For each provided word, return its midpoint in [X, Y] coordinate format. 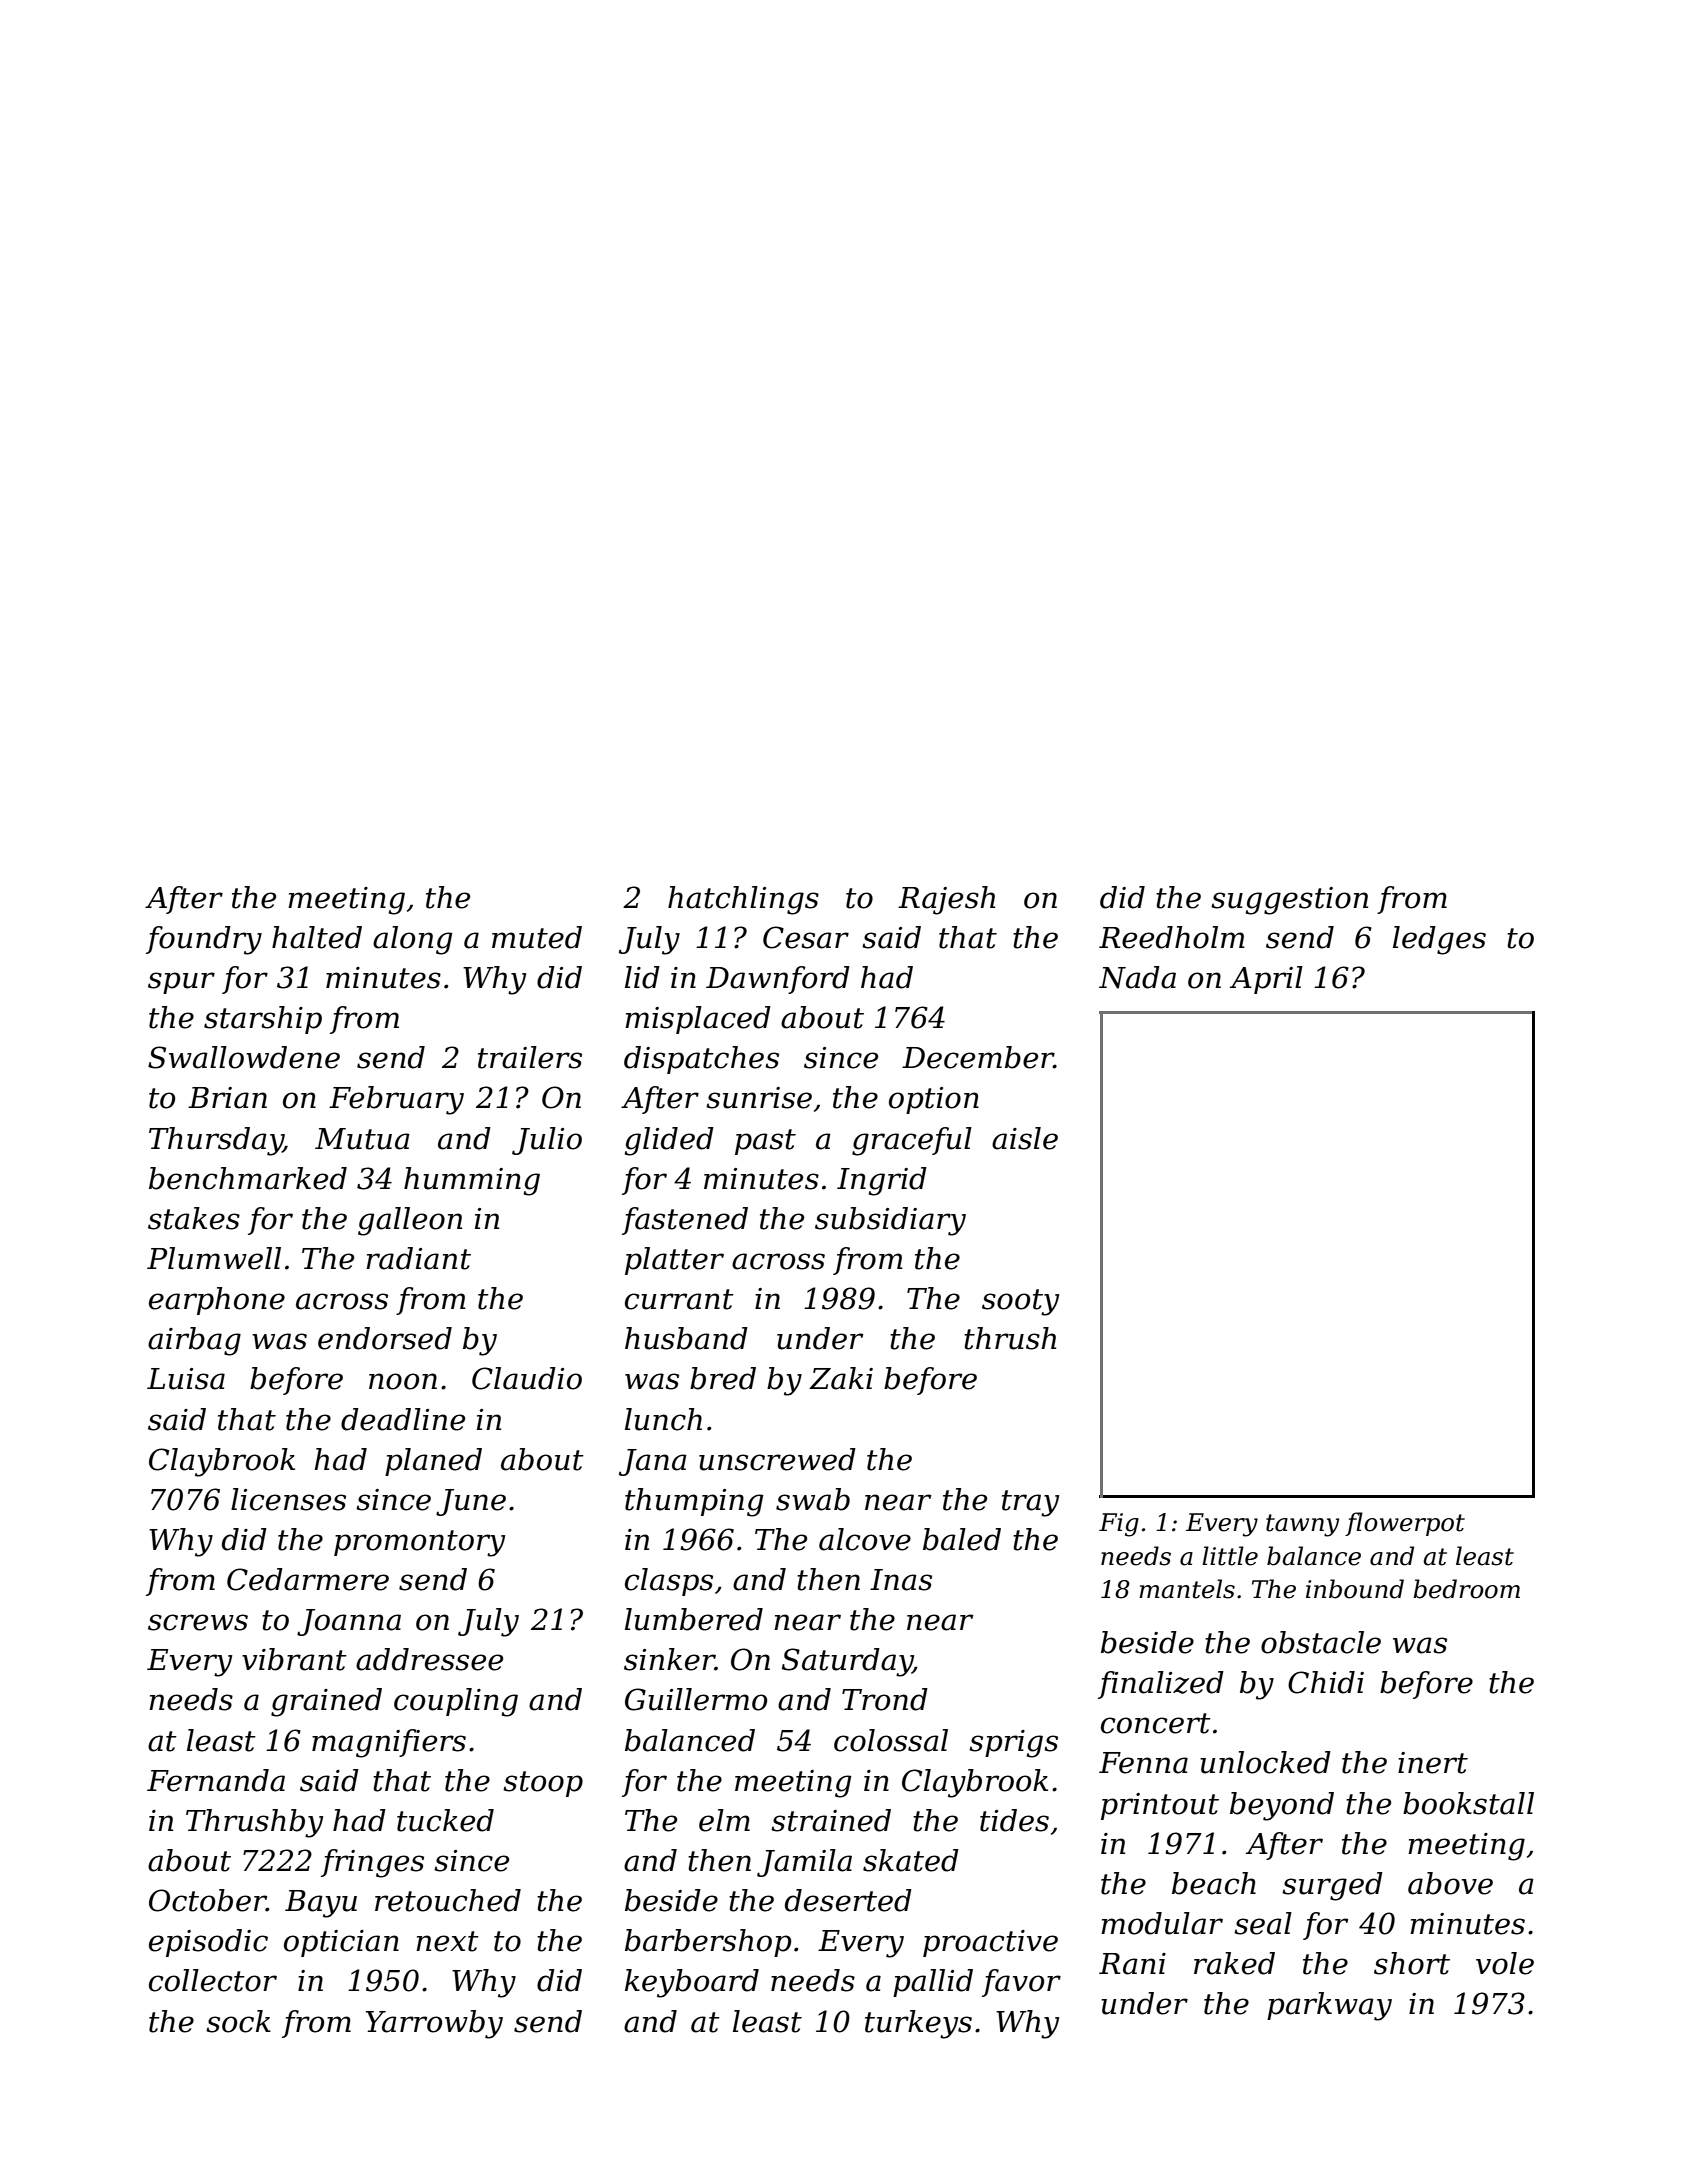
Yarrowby [434, 2024]
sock [238, 2021]
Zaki [841, 1378]
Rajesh [946, 900]
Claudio [527, 1378]
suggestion [1289, 901]
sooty [1020, 1302]
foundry [204, 940]
